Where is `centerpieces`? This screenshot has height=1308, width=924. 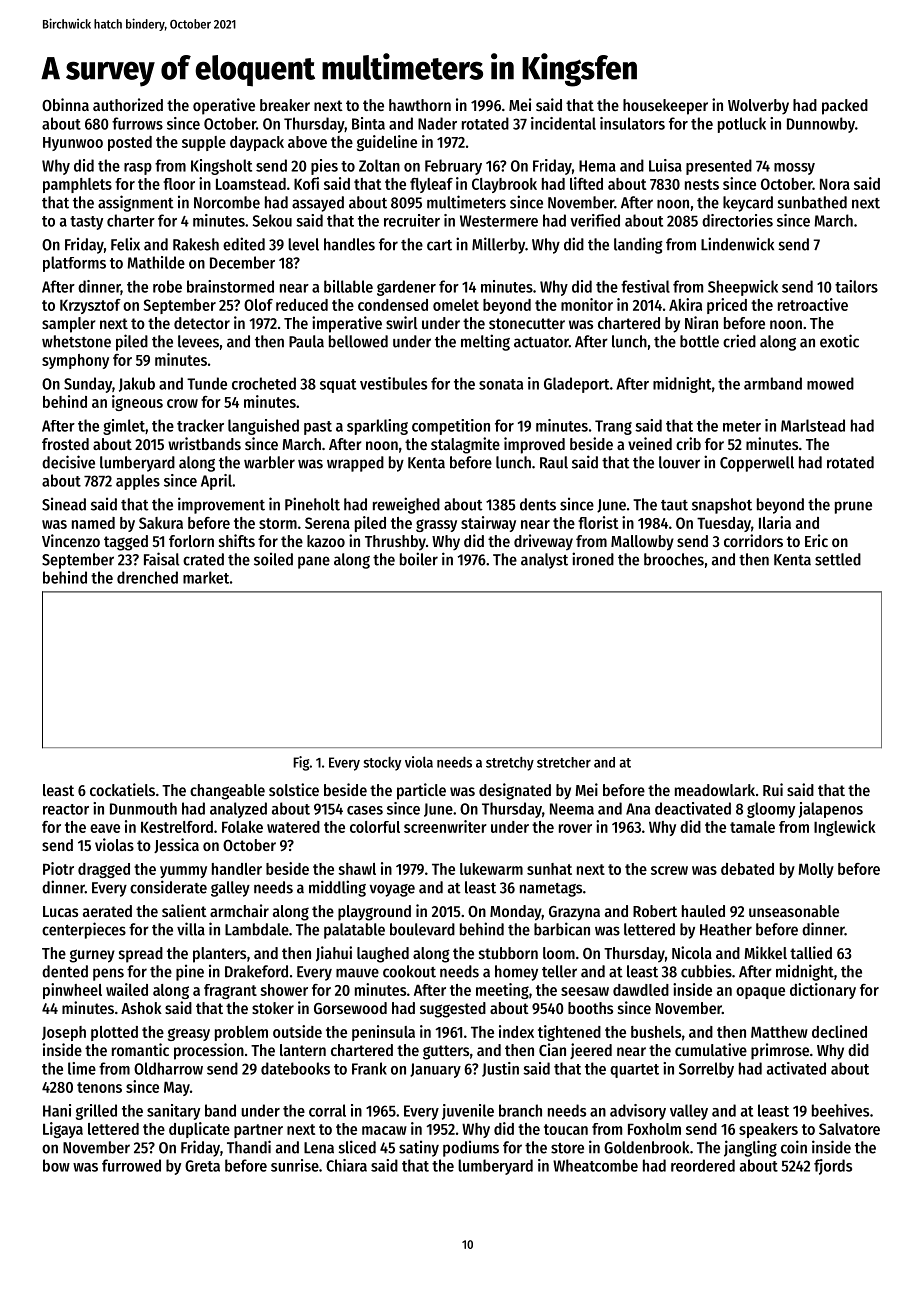
centerpieces is located at coordinates (84, 930).
